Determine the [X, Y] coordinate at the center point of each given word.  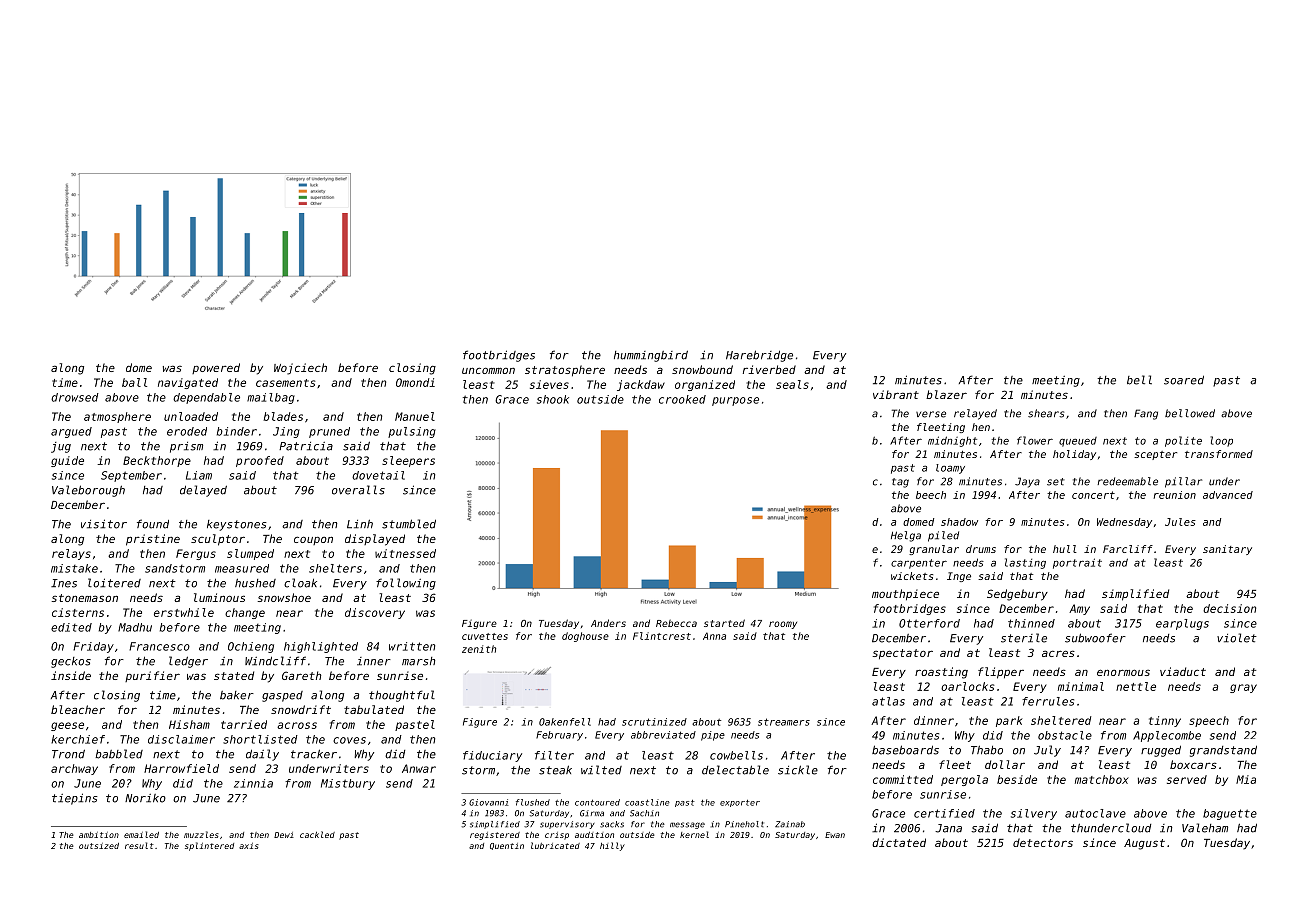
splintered [209, 846]
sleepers [408, 461]
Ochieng [251, 647]
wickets [912, 576]
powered [216, 368]
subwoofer [1095, 638]
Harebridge [759, 356]
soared [1184, 380]
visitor [104, 524]
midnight [952, 441]
